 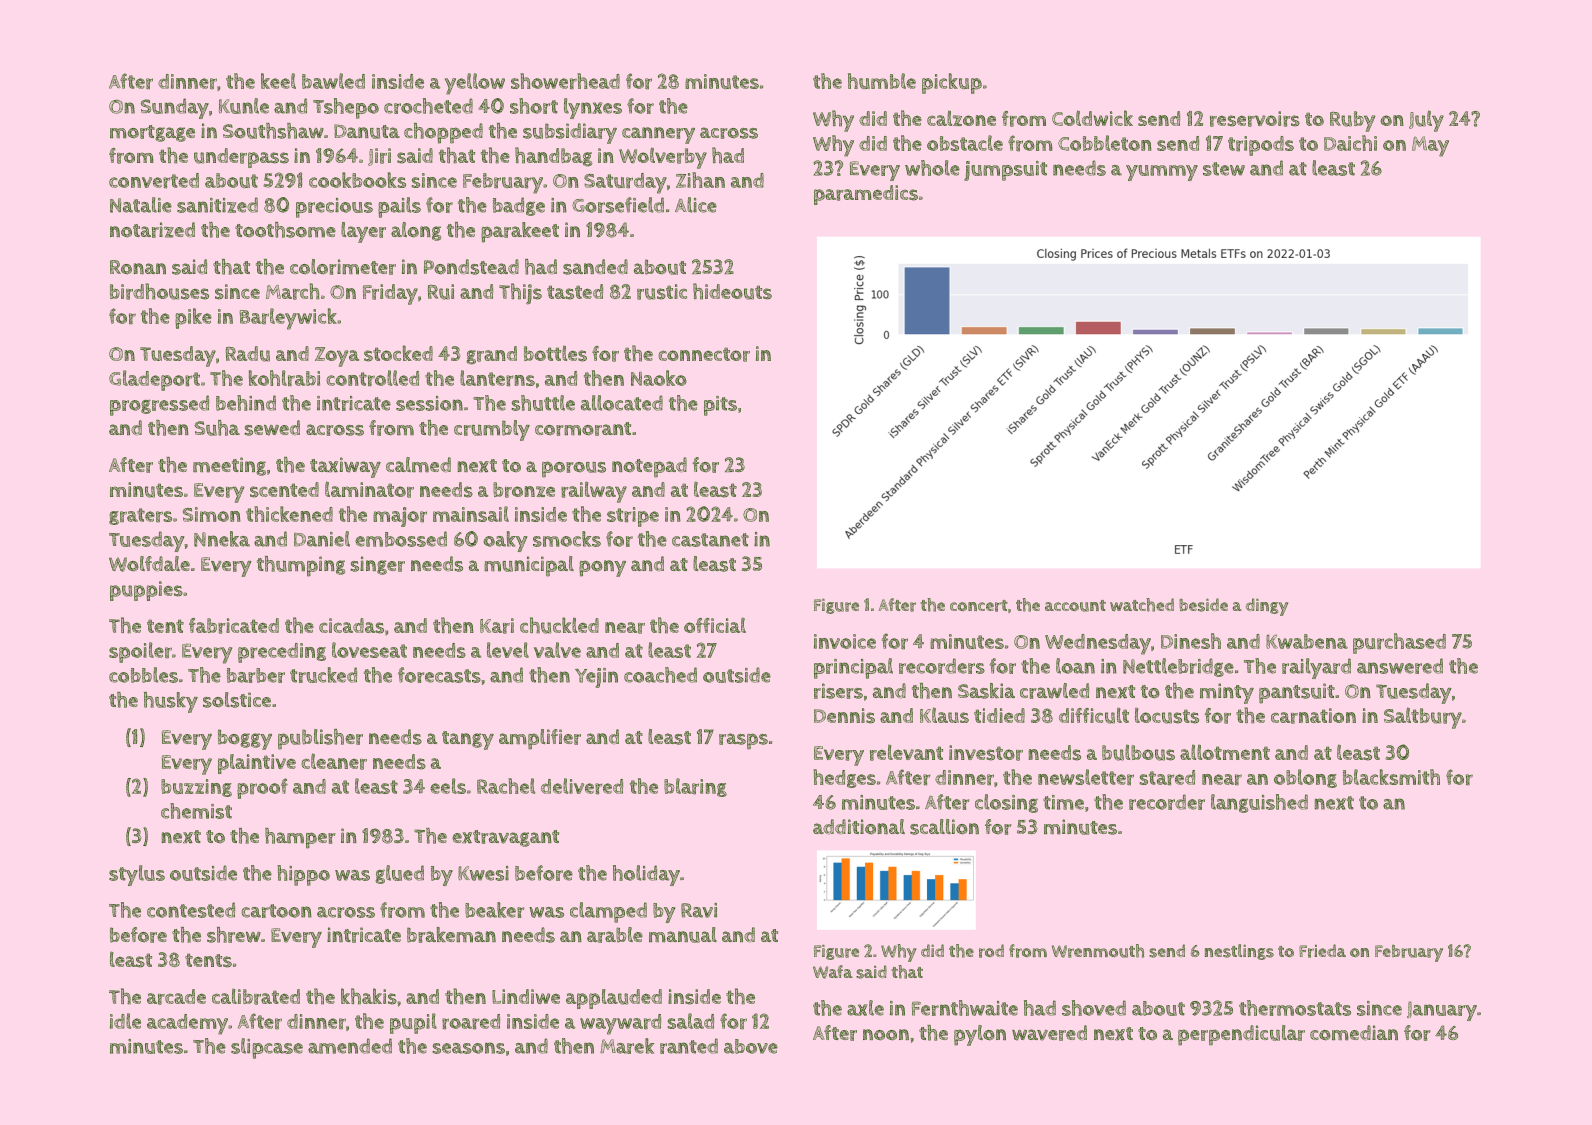 What do you see at coordinates (555, 353) in the image?
I see `bottles` at bounding box center [555, 353].
